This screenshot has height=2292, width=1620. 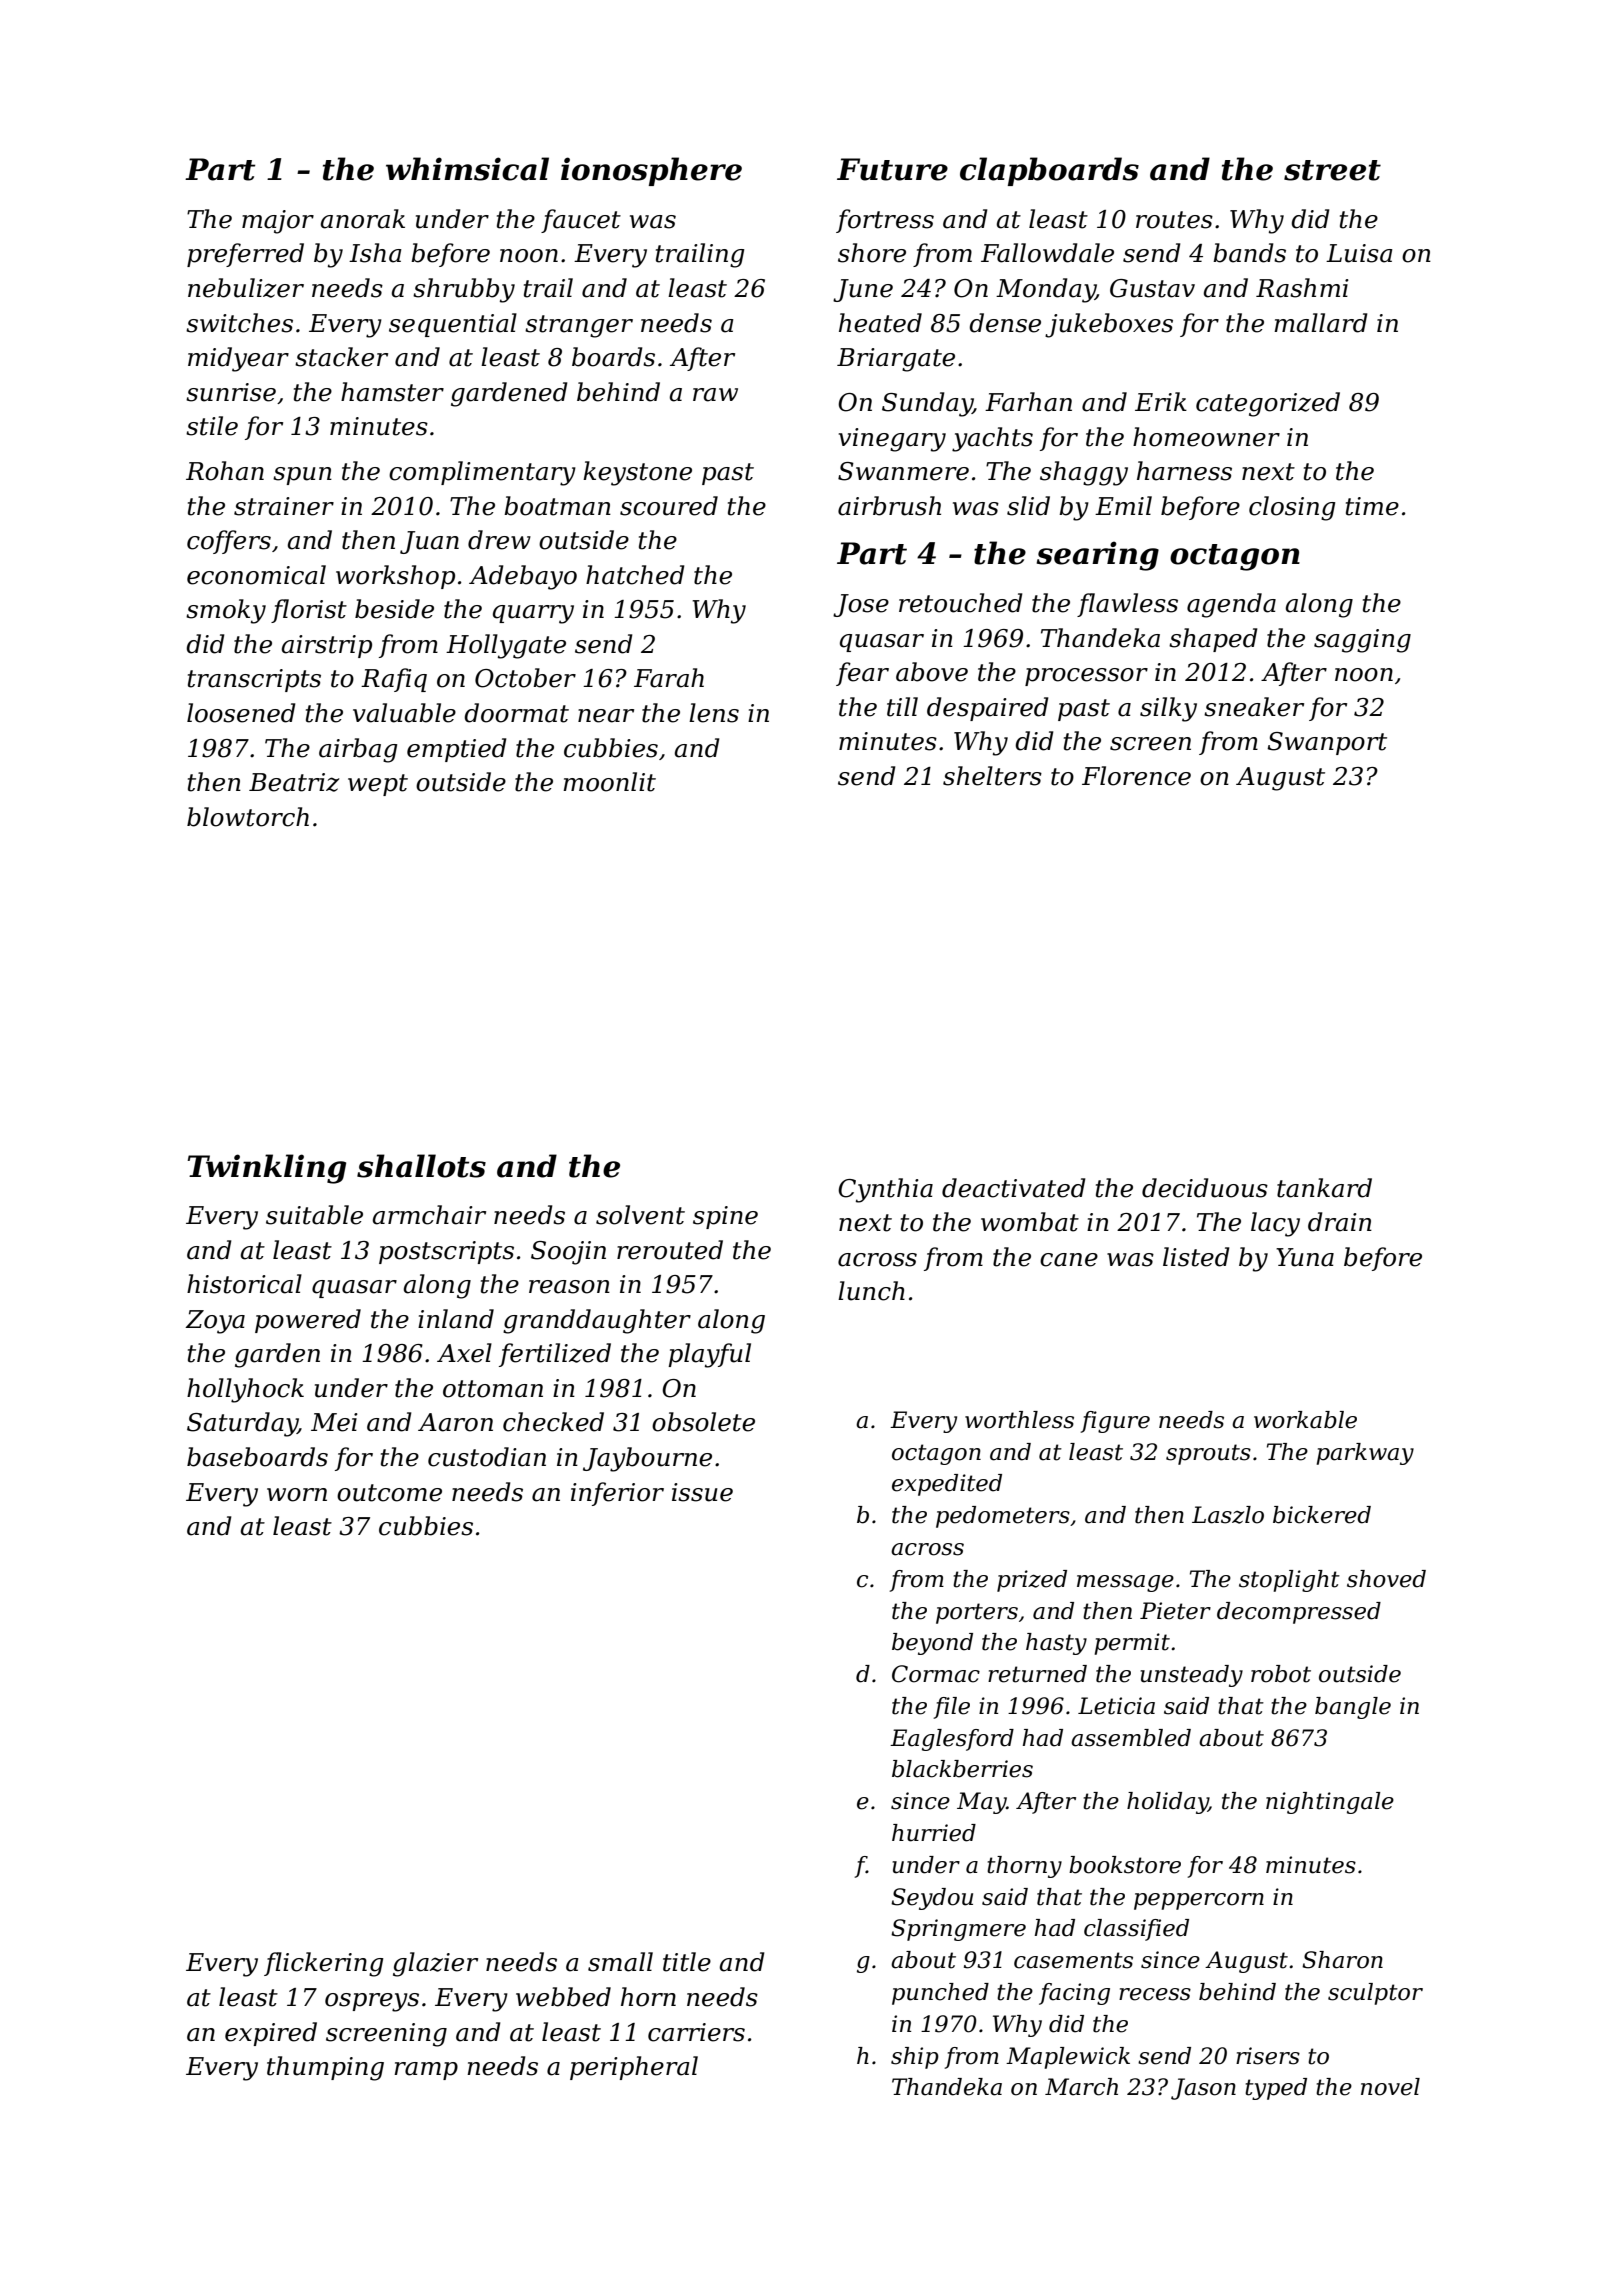 What do you see at coordinates (1386, 1579) in the screenshot?
I see `shoved` at bounding box center [1386, 1579].
